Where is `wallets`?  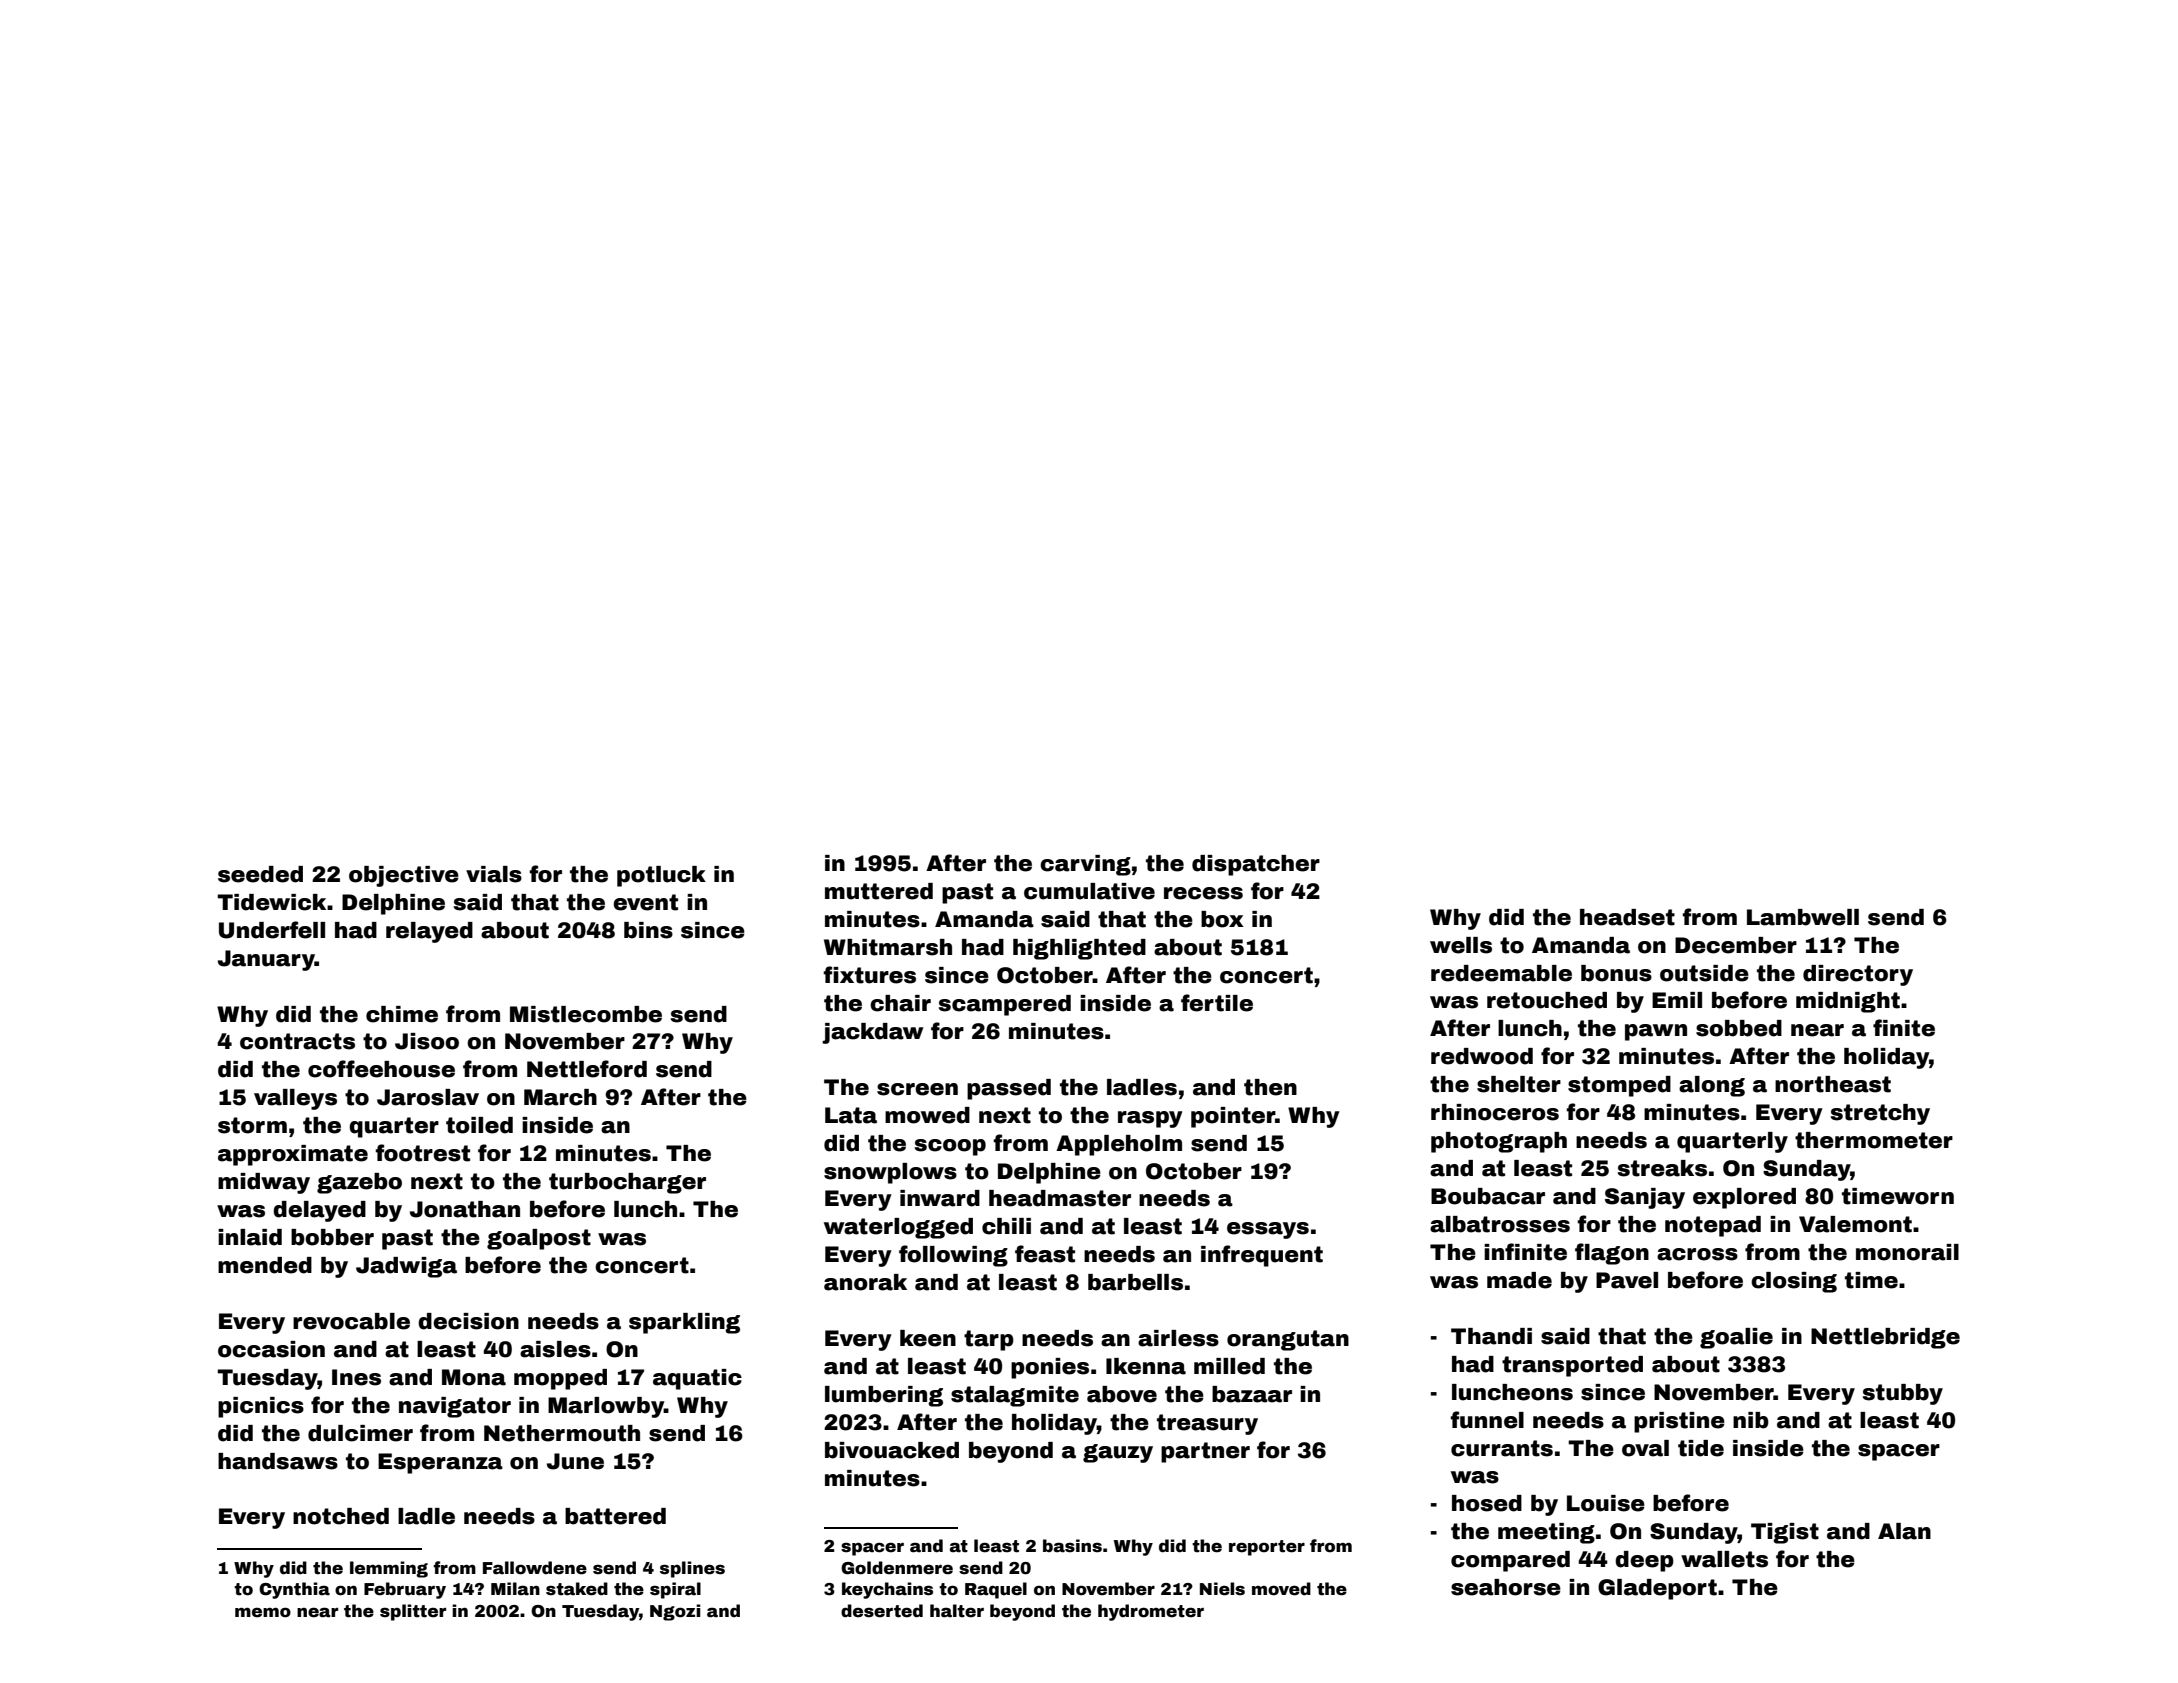 wallets is located at coordinates (1724, 1559).
